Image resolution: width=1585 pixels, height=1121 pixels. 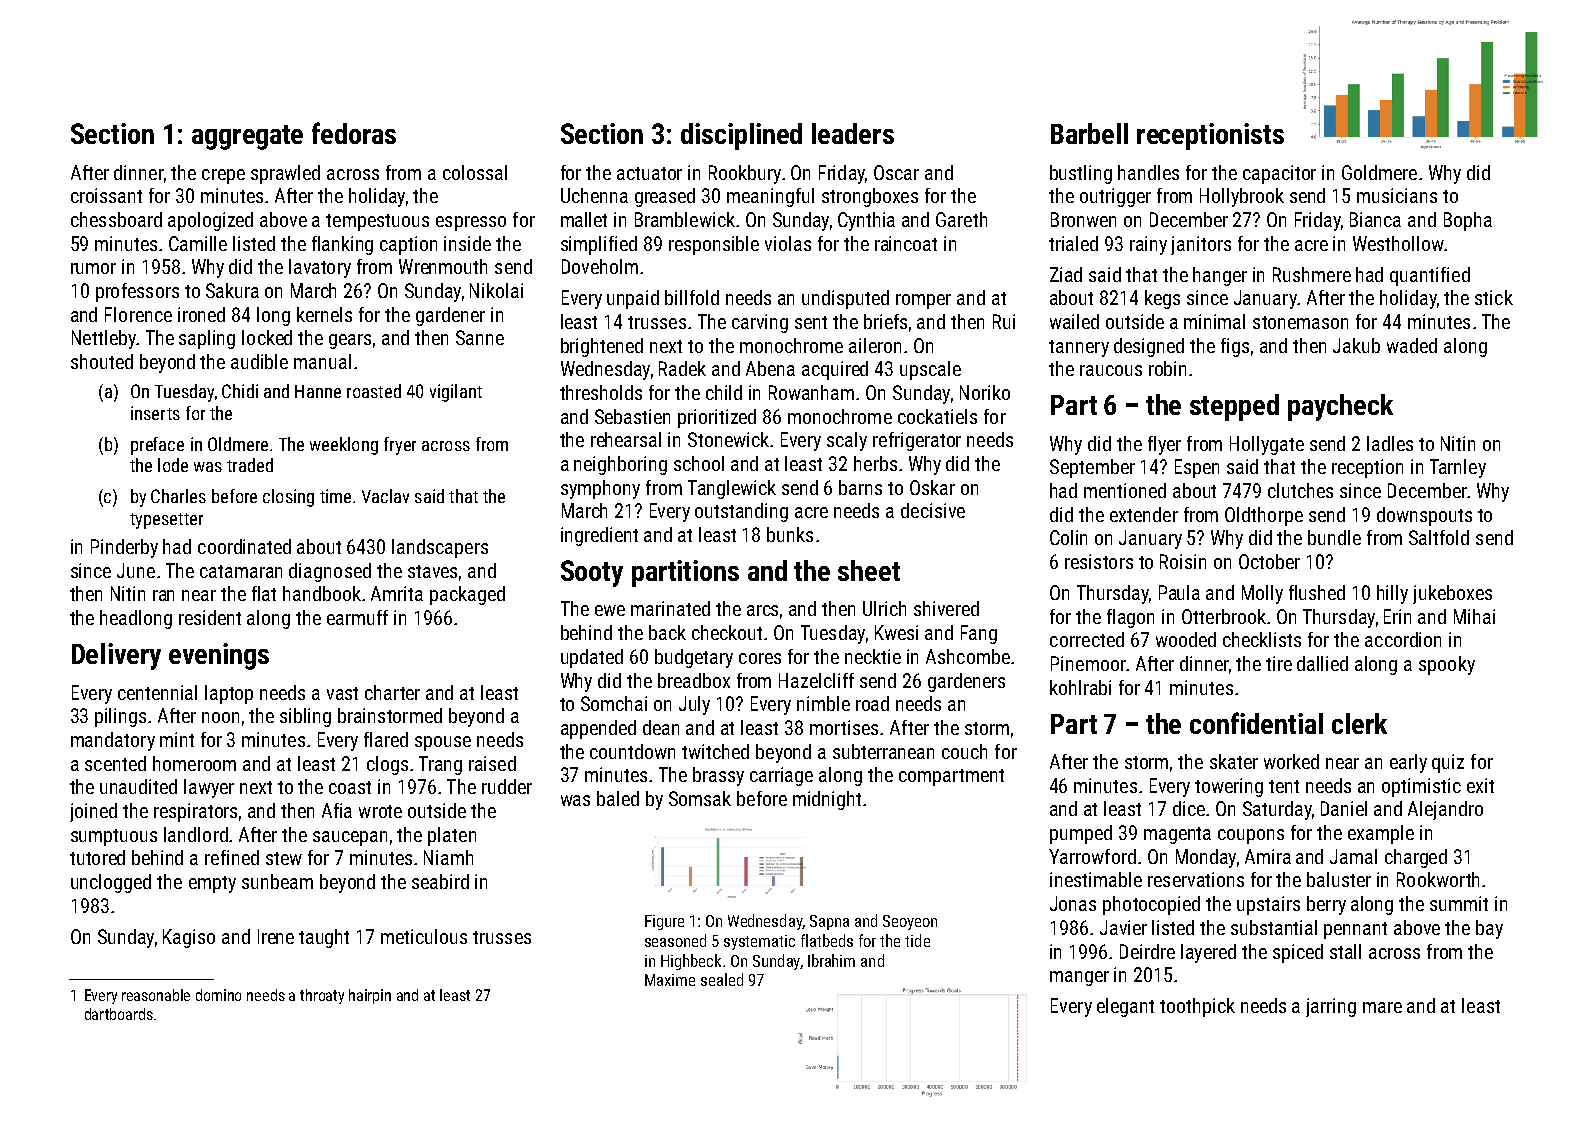 What do you see at coordinates (496, 290) in the screenshot?
I see `Nikolai` at bounding box center [496, 290].
